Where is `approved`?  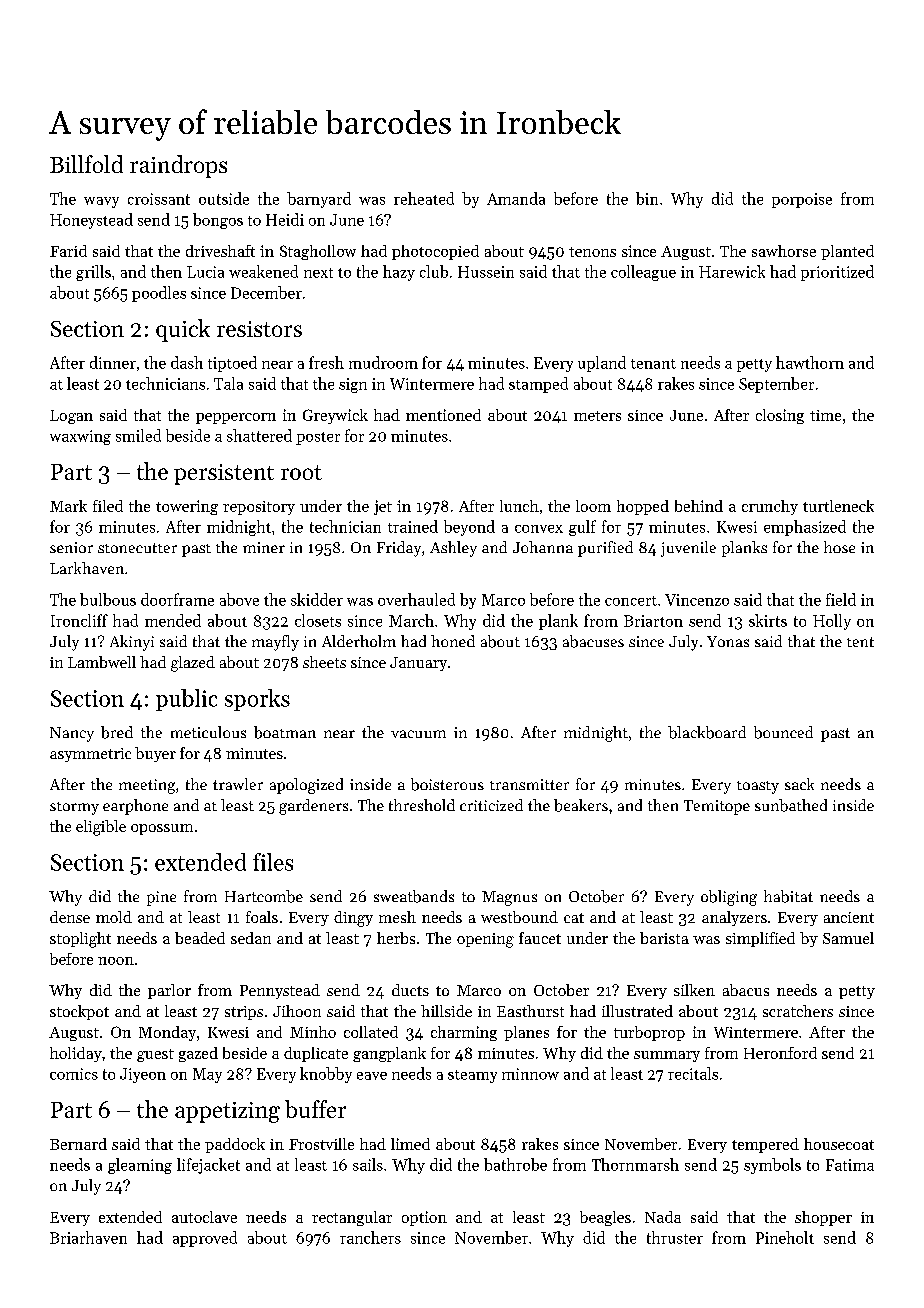
approved is located at coordinates (205, 1239).
